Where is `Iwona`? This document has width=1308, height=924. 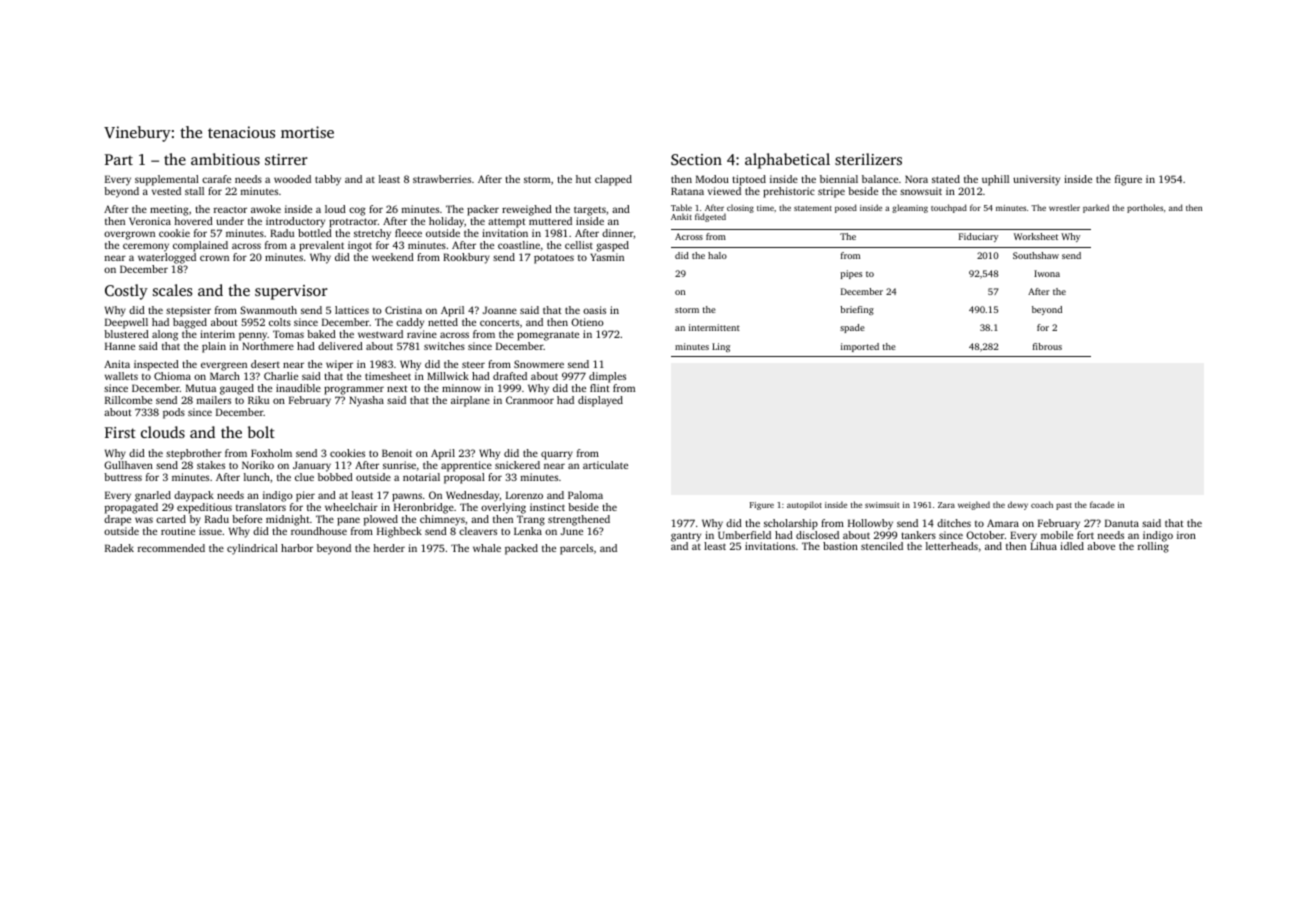 Iwona is located at coordinates (1047, 273).
